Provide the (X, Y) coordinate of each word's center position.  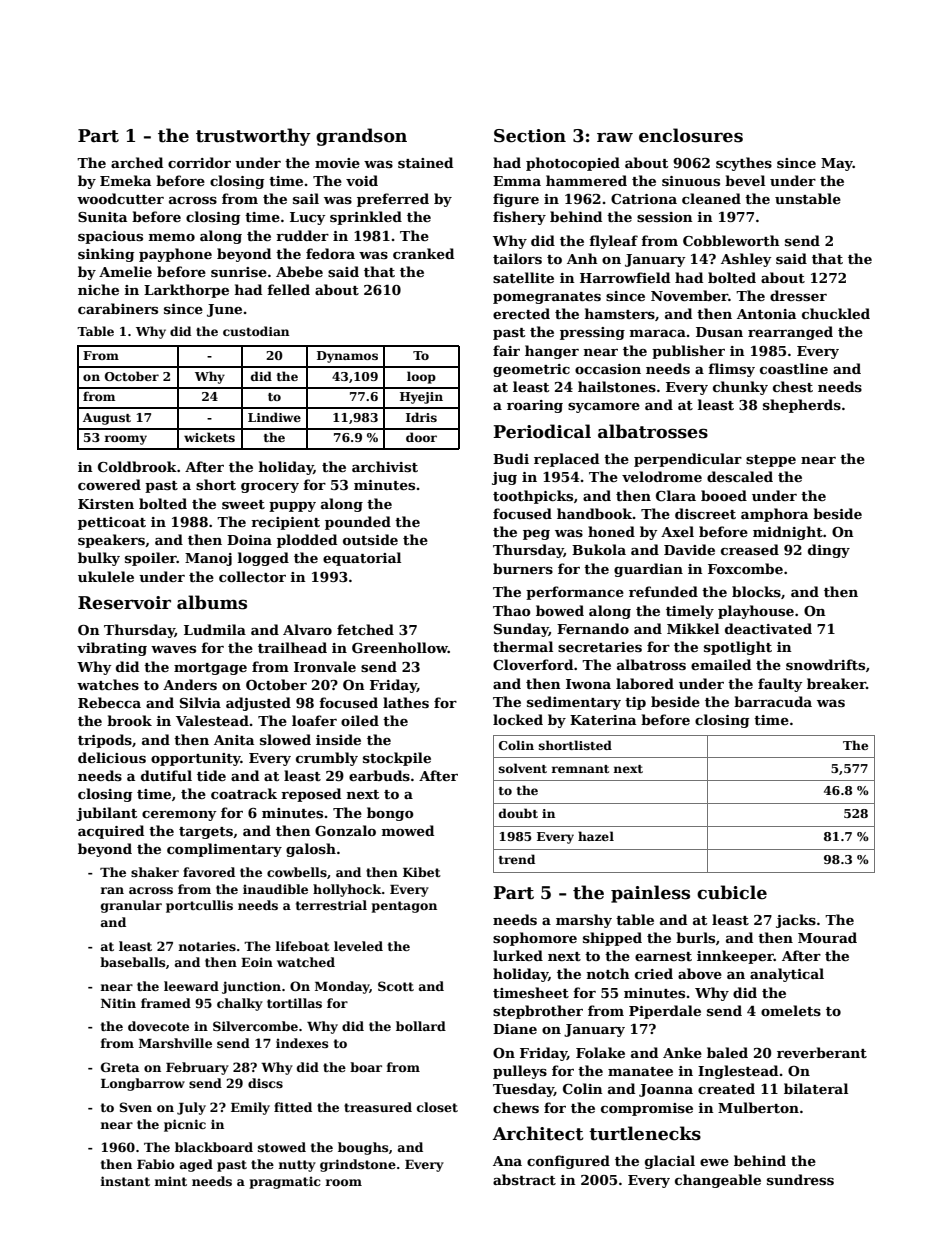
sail (306, 198)
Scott (396, 986)
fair (506, 350)
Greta (120, 1067)
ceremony (179, 816)
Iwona (588, 684)
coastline (794, 368)
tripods (105, 741)
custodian (256, 331)
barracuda (773, 701)
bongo (390, 814)
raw (615, 137)
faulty (780, 685)
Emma (517, 181)
